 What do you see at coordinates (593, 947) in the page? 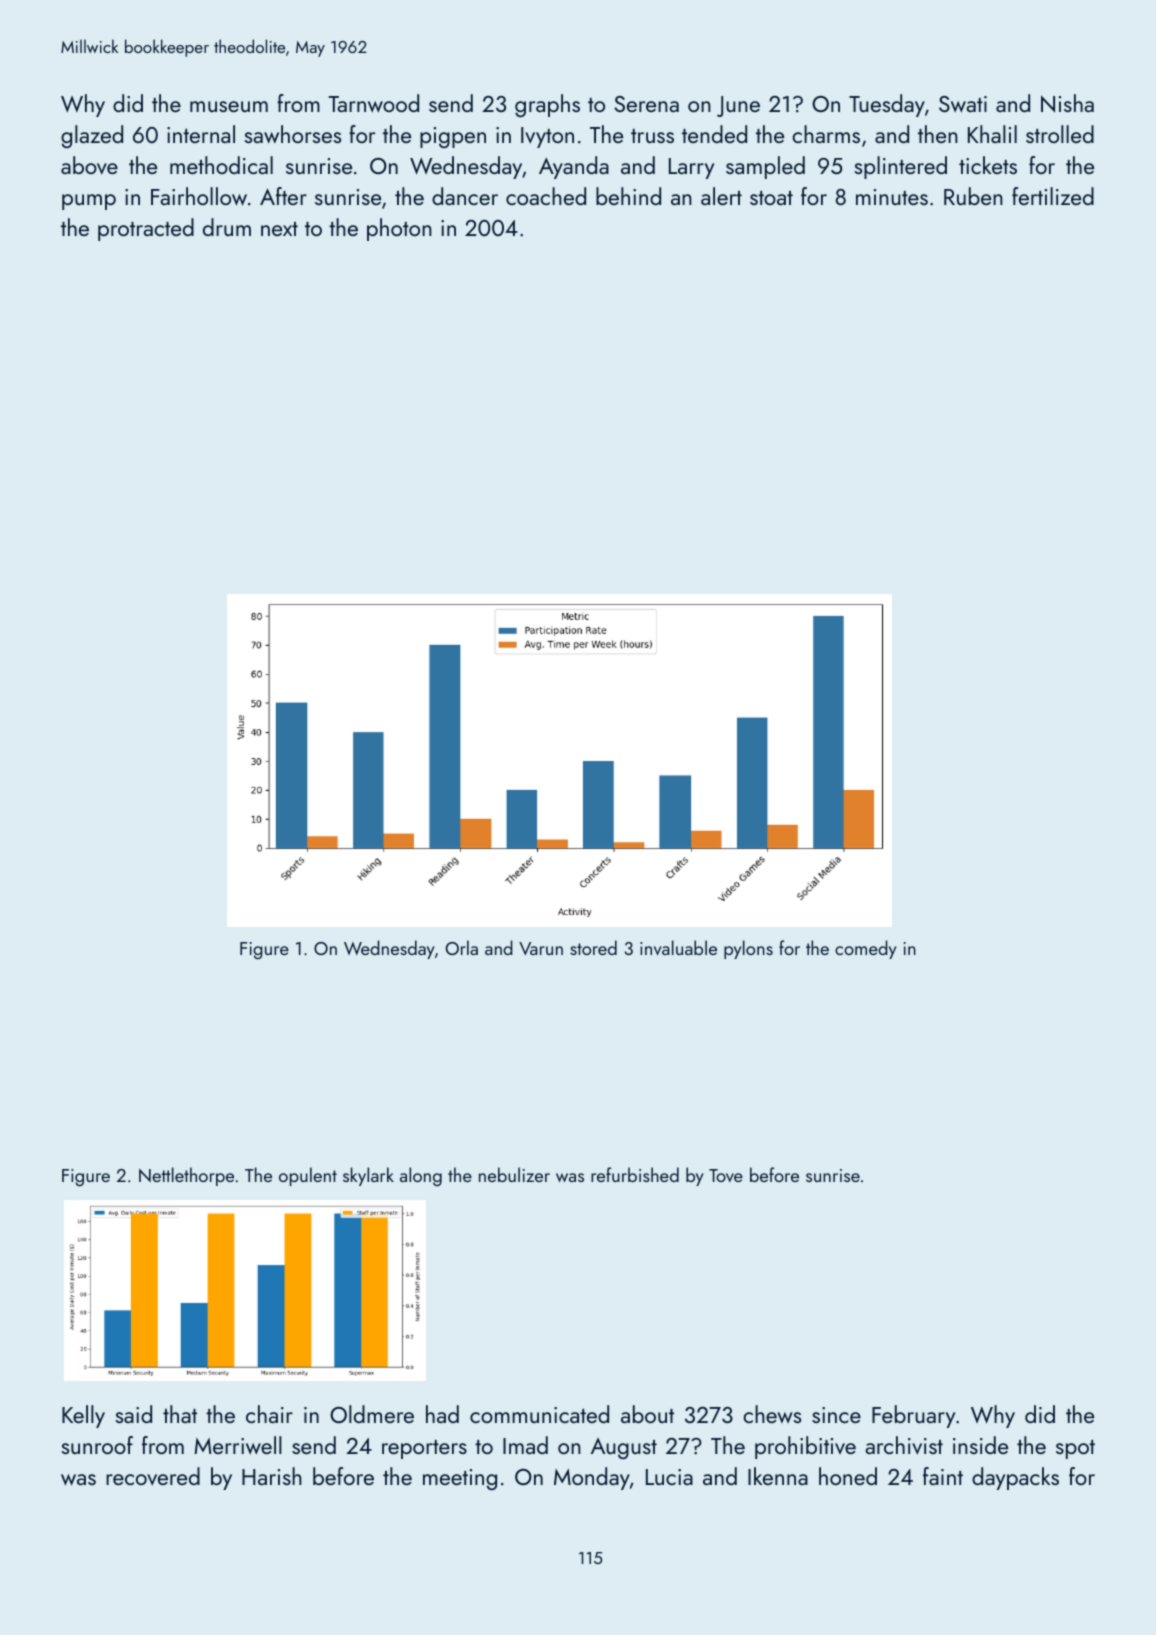
I see `stored` at bounding box center [593, 947].
